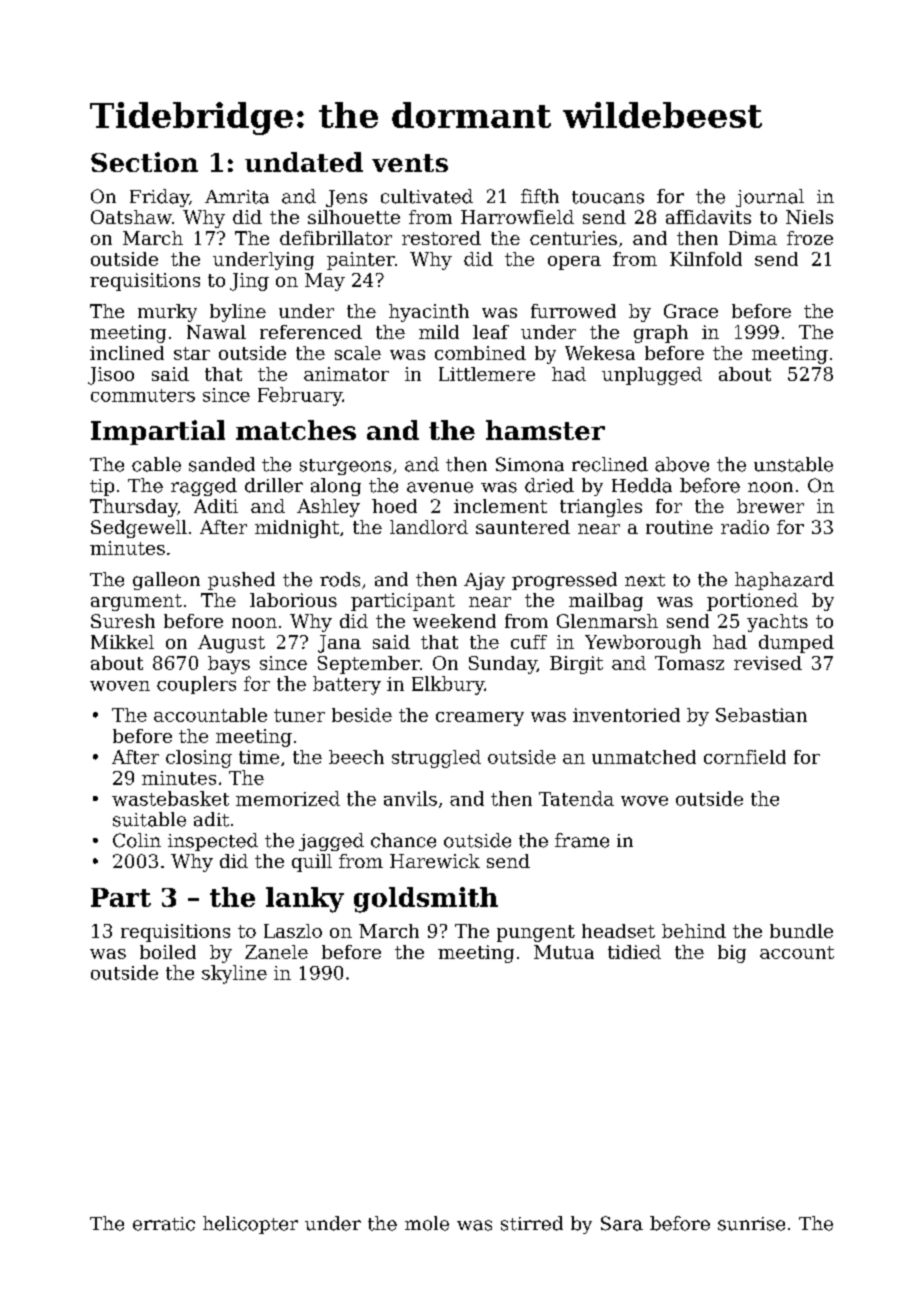  What do you see at coordinates (131, 217) in the document?
I see `Oatshaw` at bounding box center [131, 217].
